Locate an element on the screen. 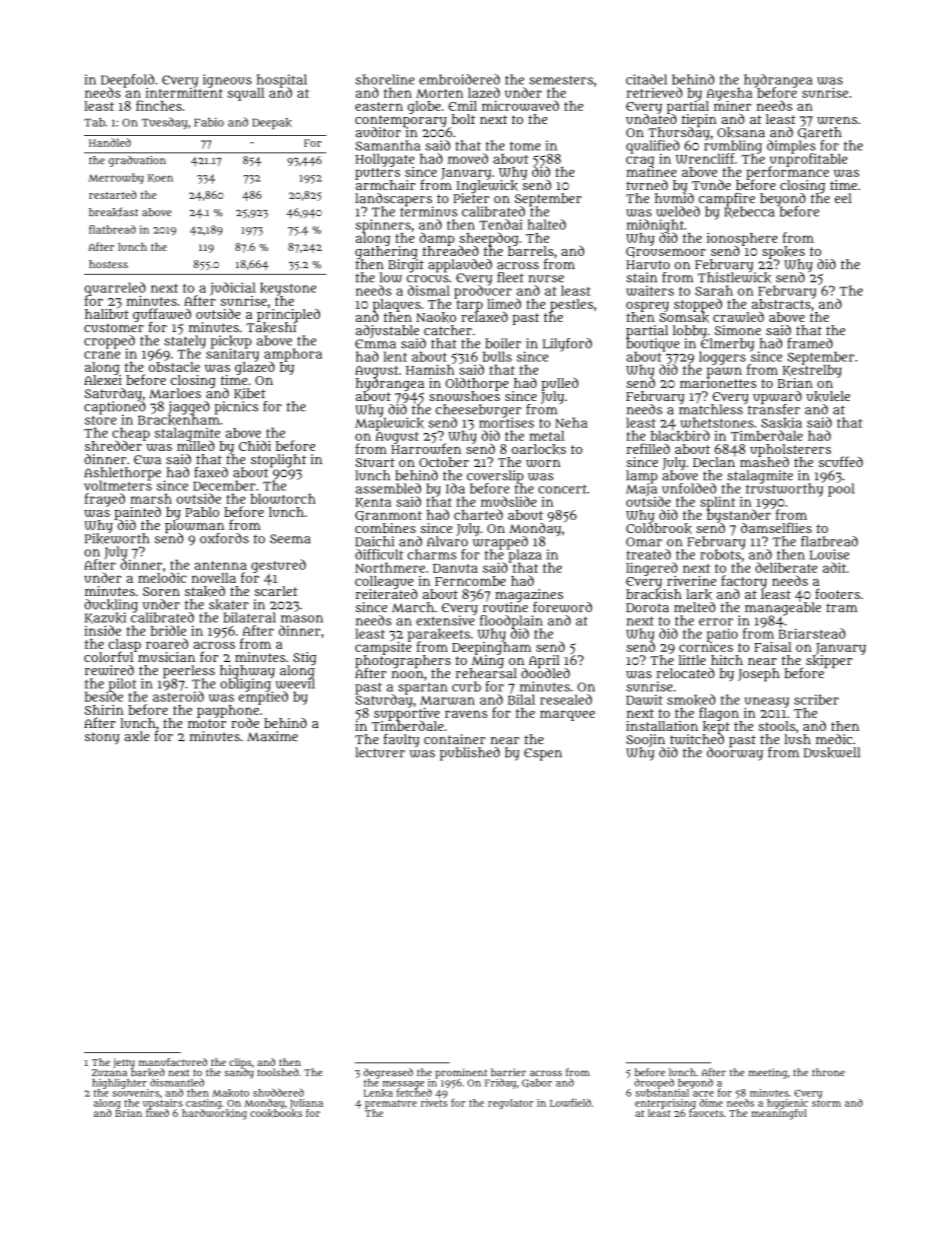  Deepak is located at coordinates (272, 123).
